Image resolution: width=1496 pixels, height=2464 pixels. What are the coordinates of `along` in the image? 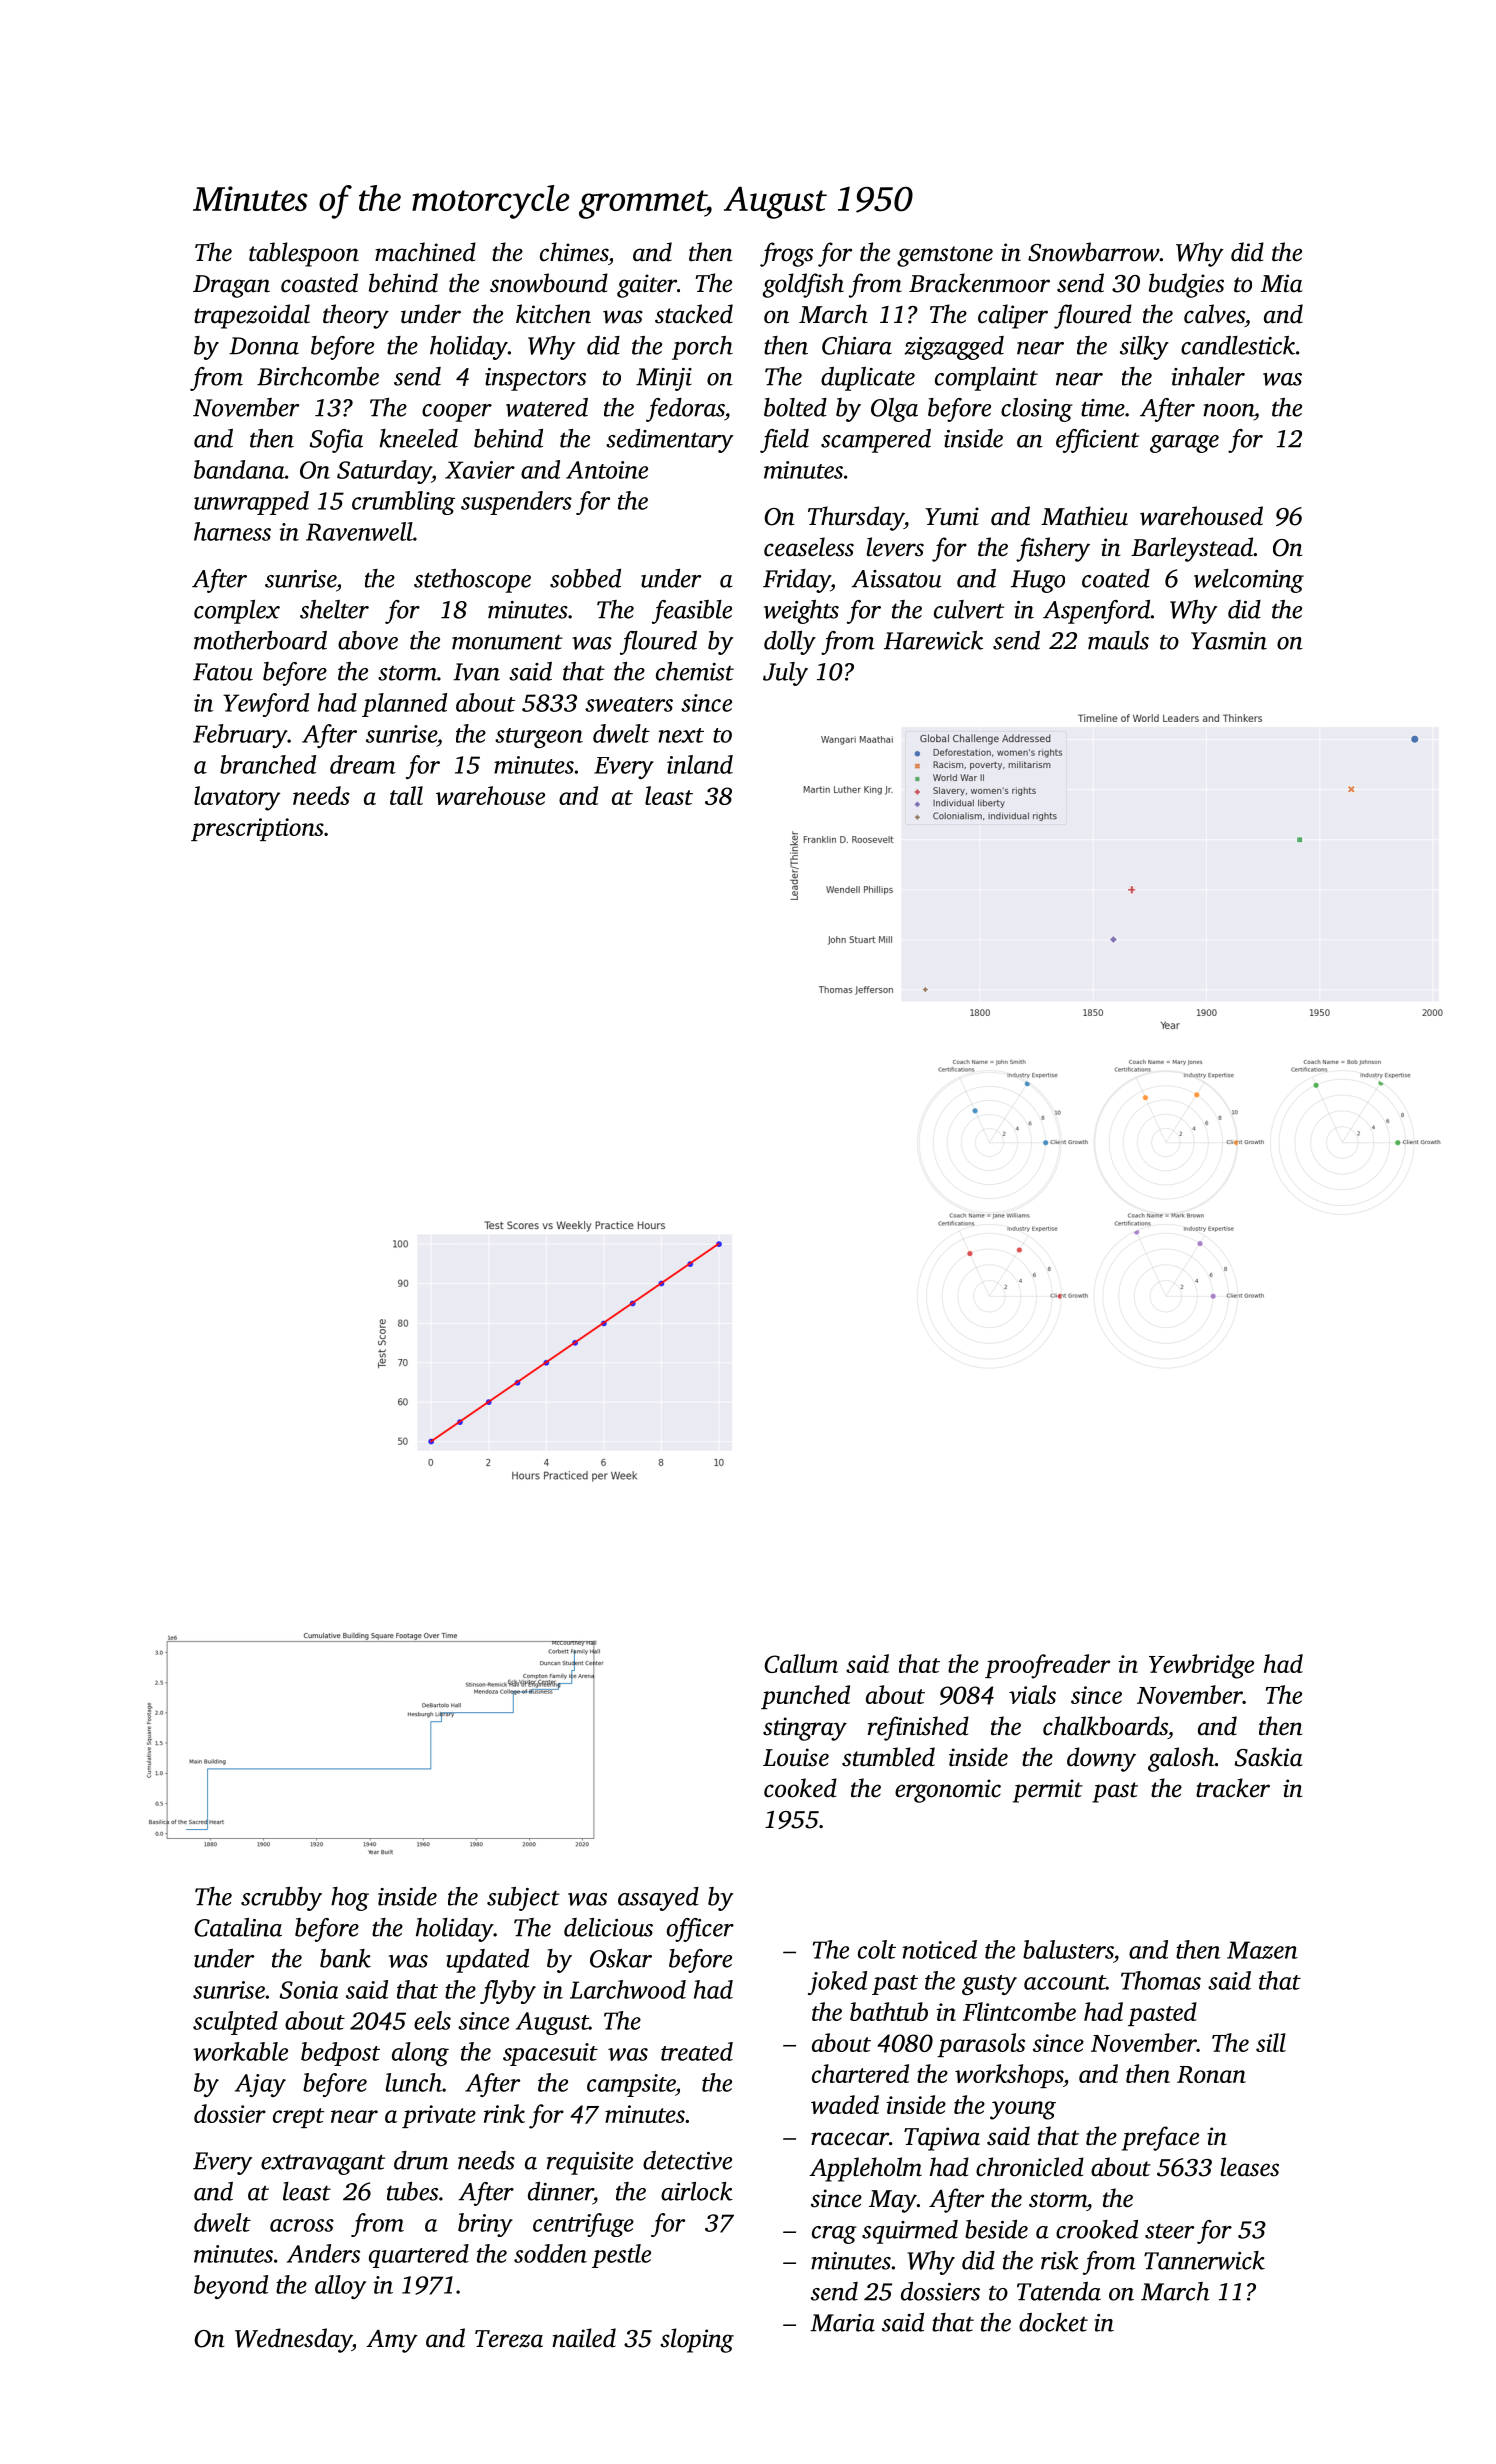 It's located at (420, 2054).
